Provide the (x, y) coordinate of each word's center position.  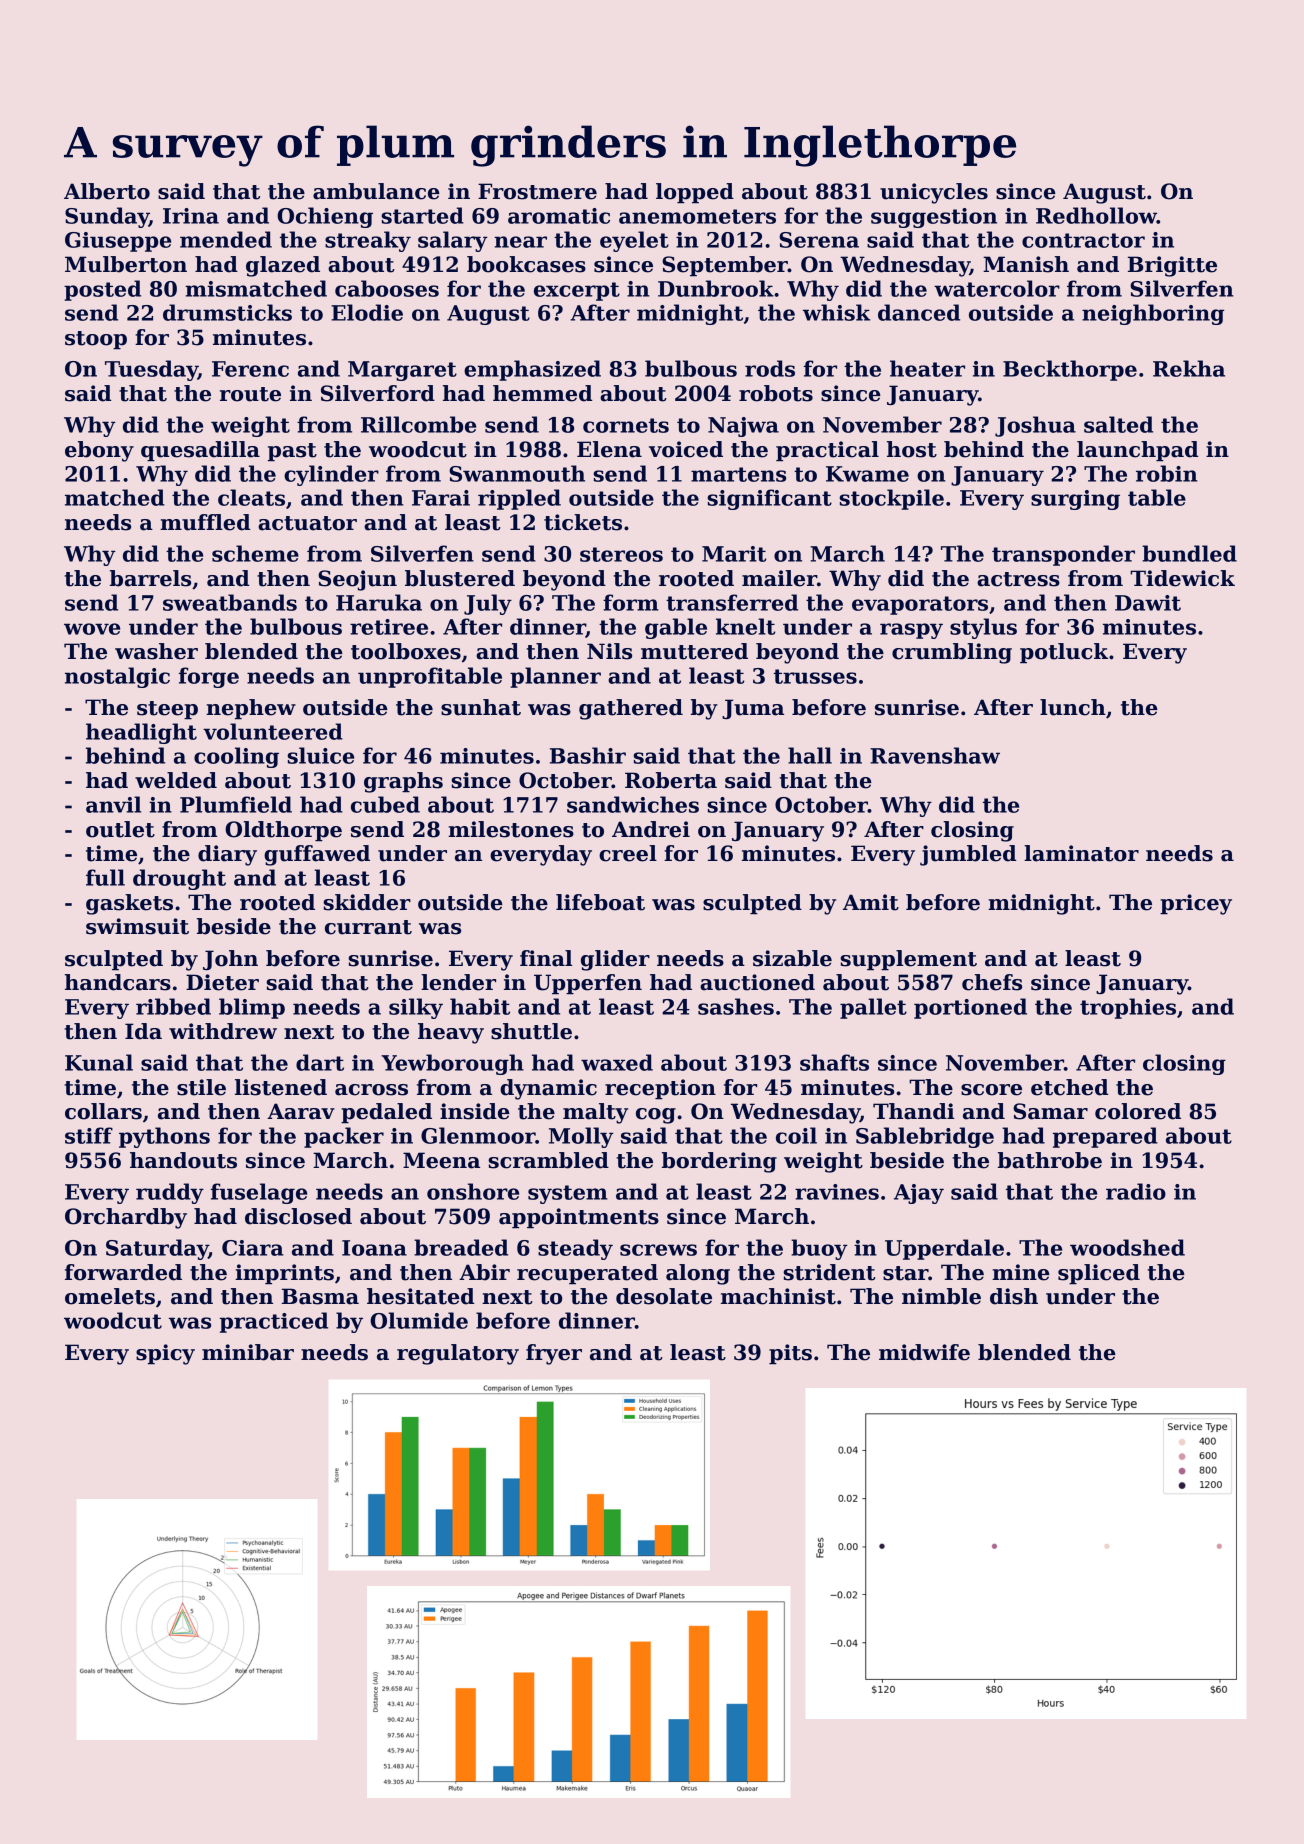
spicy (165, 1354)
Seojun (357, 580)
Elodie (367, 312)
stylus (983, 628)
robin (1167, 473)
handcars (118, 982)
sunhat (481, 707)
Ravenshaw (935, 755)
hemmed (542, 393)
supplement (908, 960)
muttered (694, 651)
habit (480, 1006)
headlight (141, 733)
